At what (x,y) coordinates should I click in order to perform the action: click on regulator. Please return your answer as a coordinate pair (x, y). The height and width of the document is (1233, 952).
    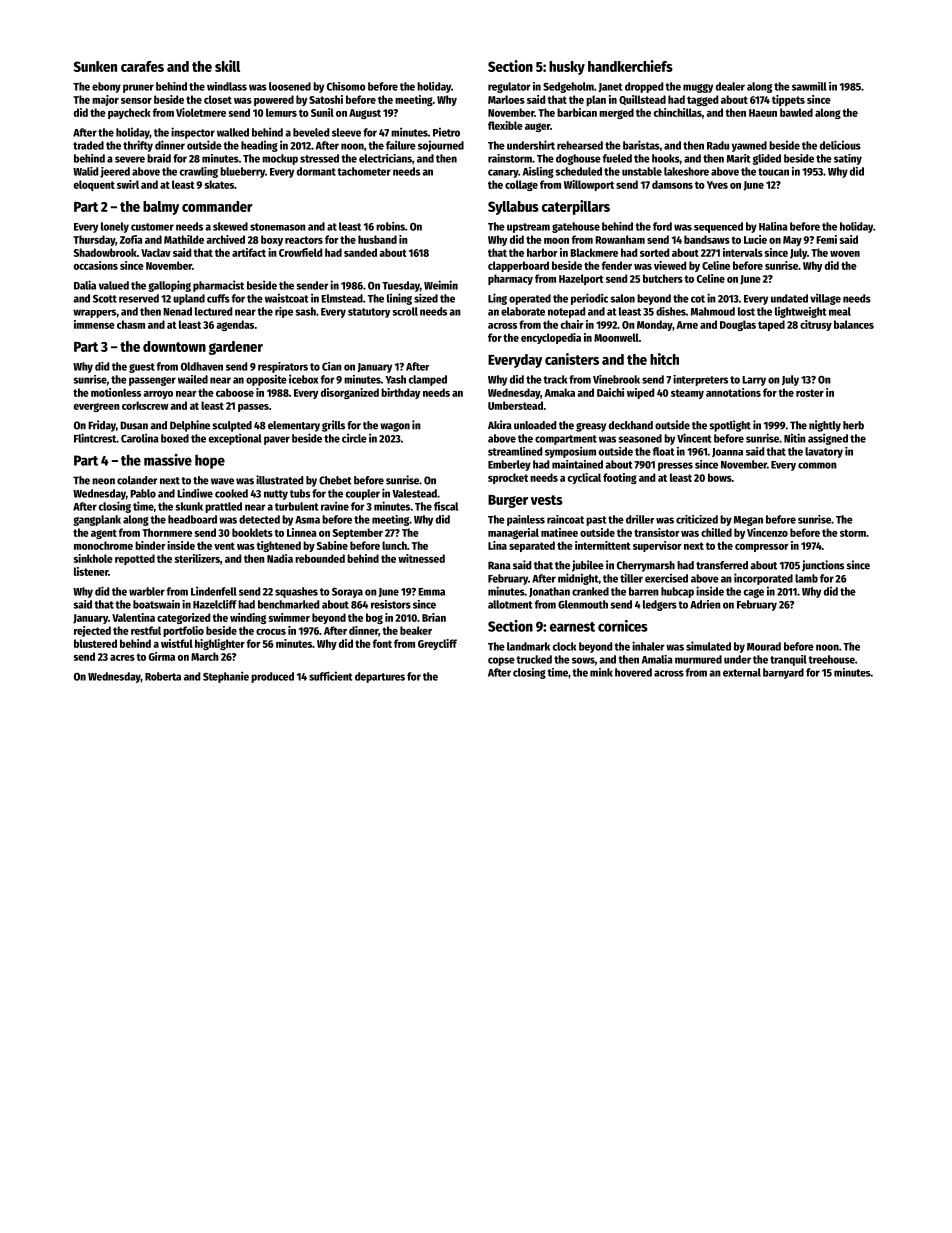
    Looking at the image, I should click on (509, 87).
